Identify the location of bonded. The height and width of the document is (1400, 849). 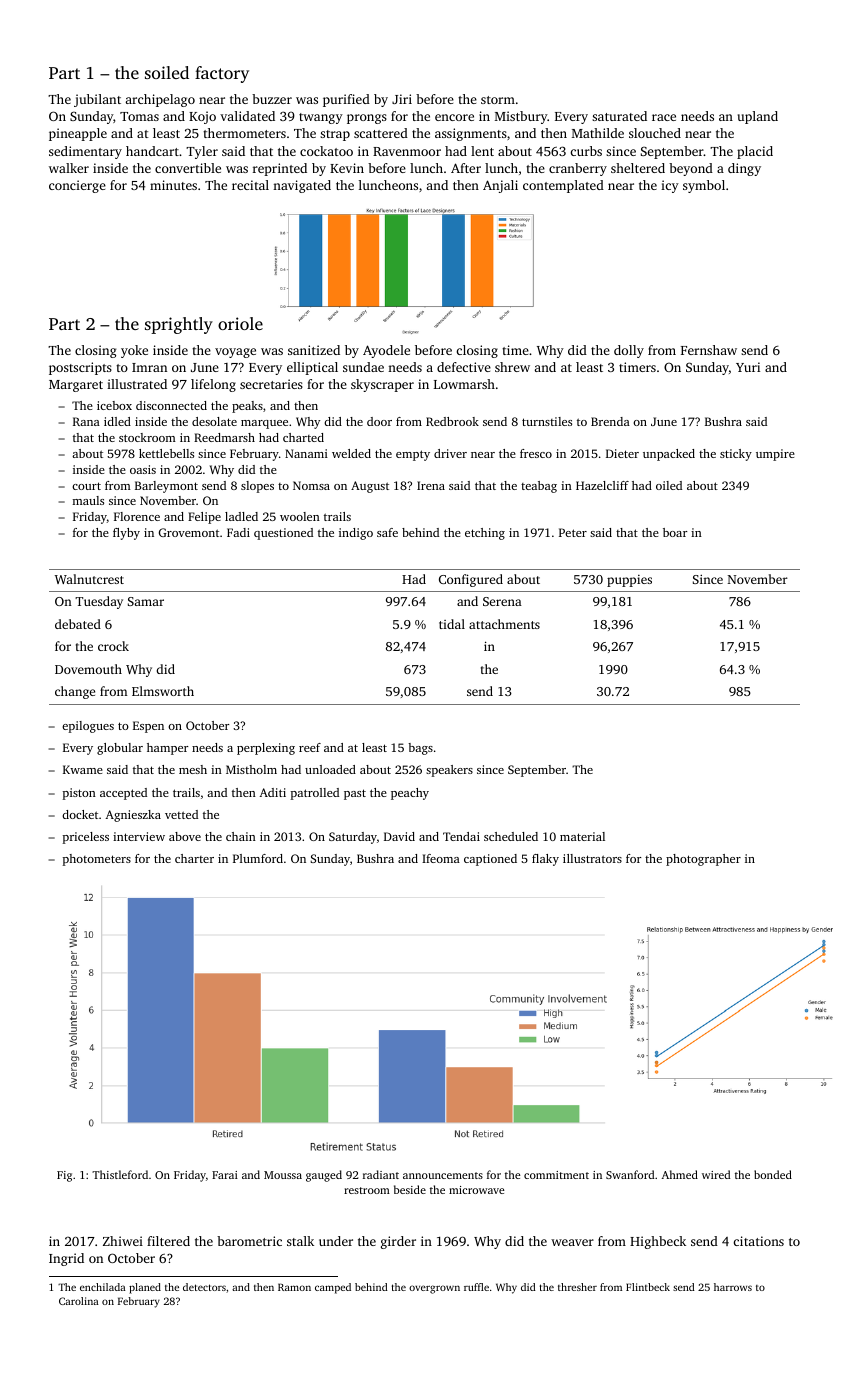
(773, 1174).
